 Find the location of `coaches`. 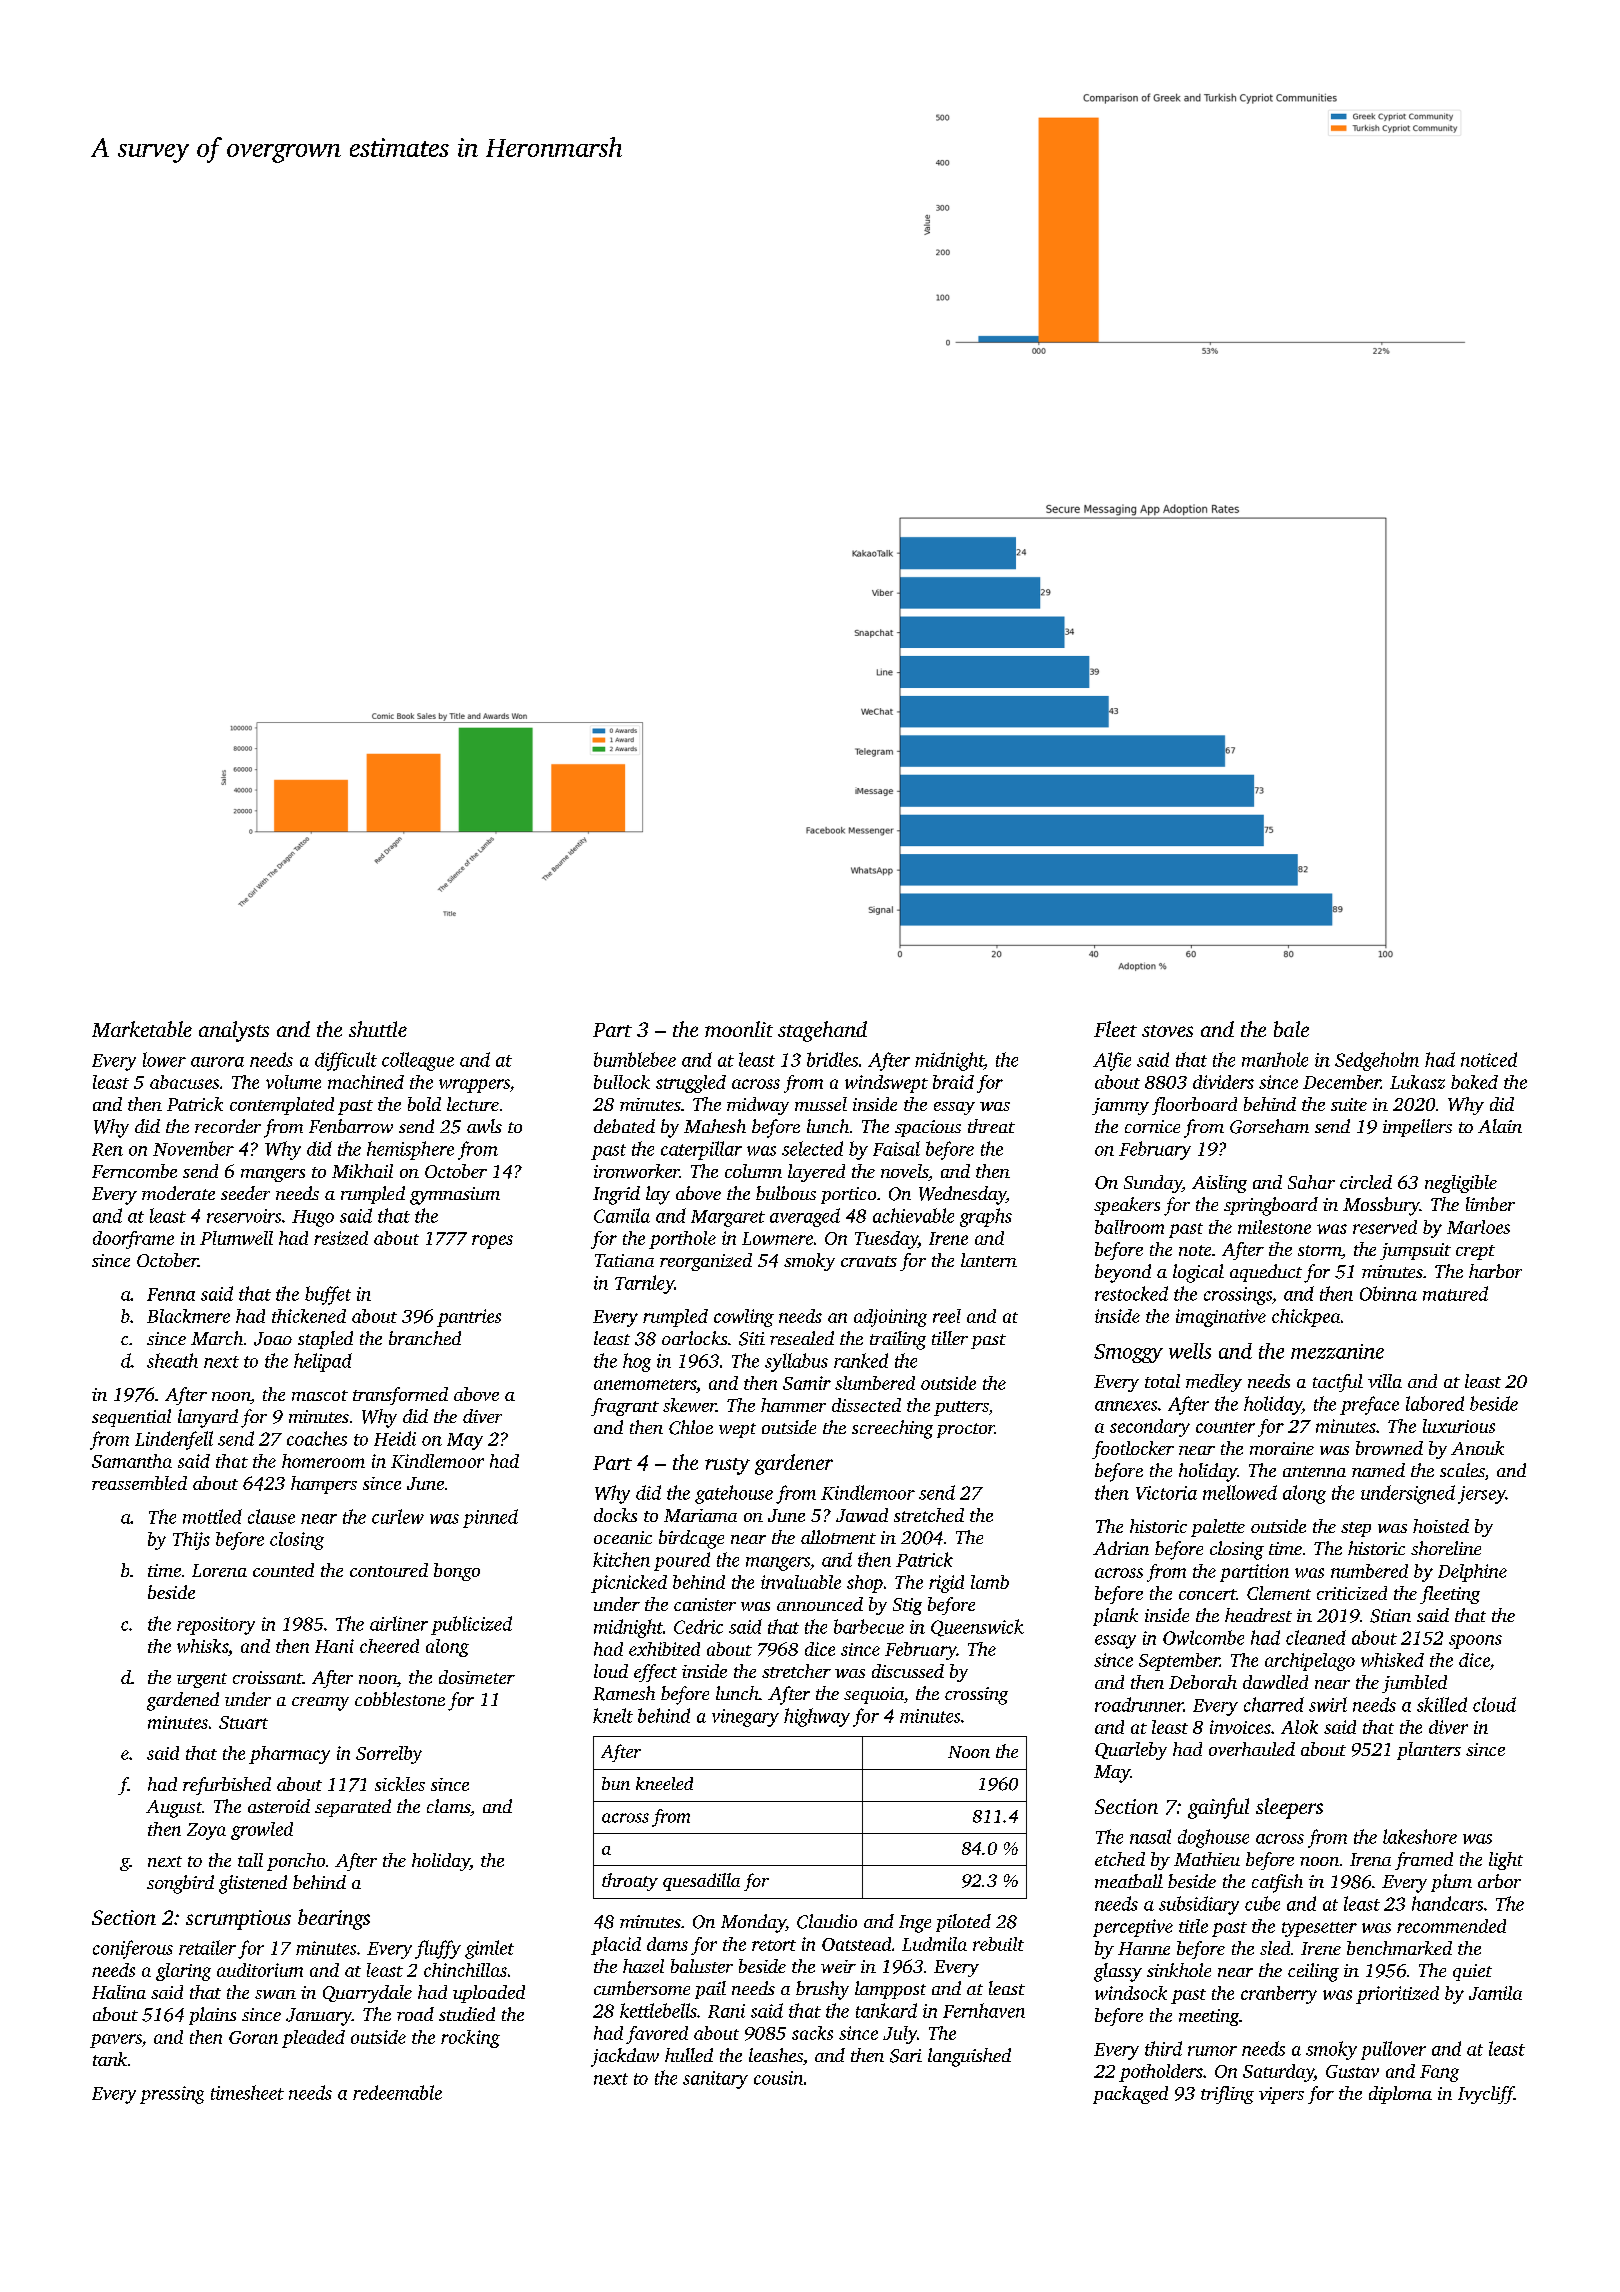

coaches is located at coordinates (317, 1438).
